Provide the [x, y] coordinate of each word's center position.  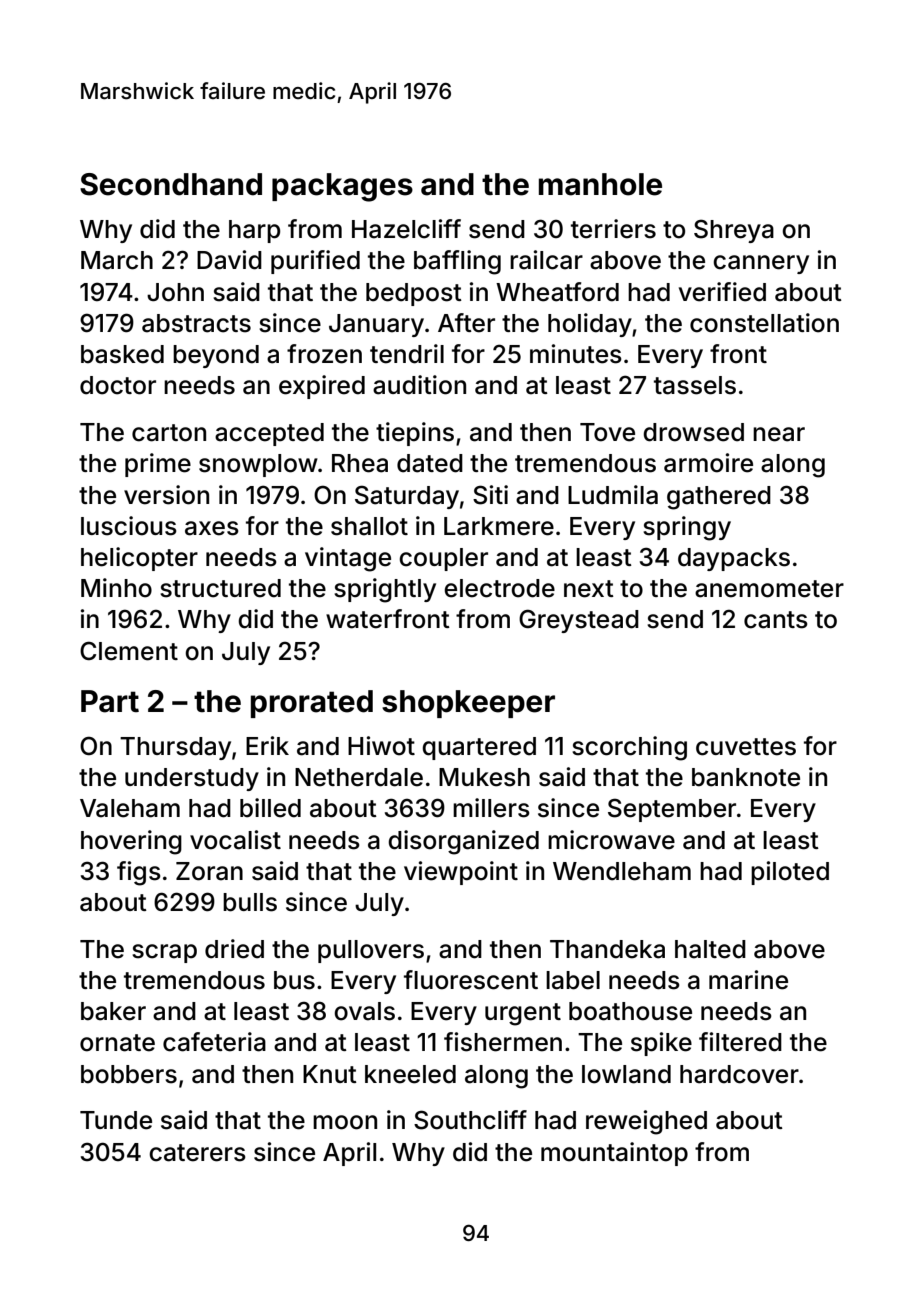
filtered [740, 1042]
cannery [761, 264]
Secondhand [171, 184]
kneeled [410, 1074]
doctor [118, 385]
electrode [499, 588]
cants [776, 620]
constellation [764, 323]
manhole [600, 184]
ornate [117, 1043]
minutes [576, 354]
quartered [479, 748]
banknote [746, 777]
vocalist [235, 840]
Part [110, 701]
